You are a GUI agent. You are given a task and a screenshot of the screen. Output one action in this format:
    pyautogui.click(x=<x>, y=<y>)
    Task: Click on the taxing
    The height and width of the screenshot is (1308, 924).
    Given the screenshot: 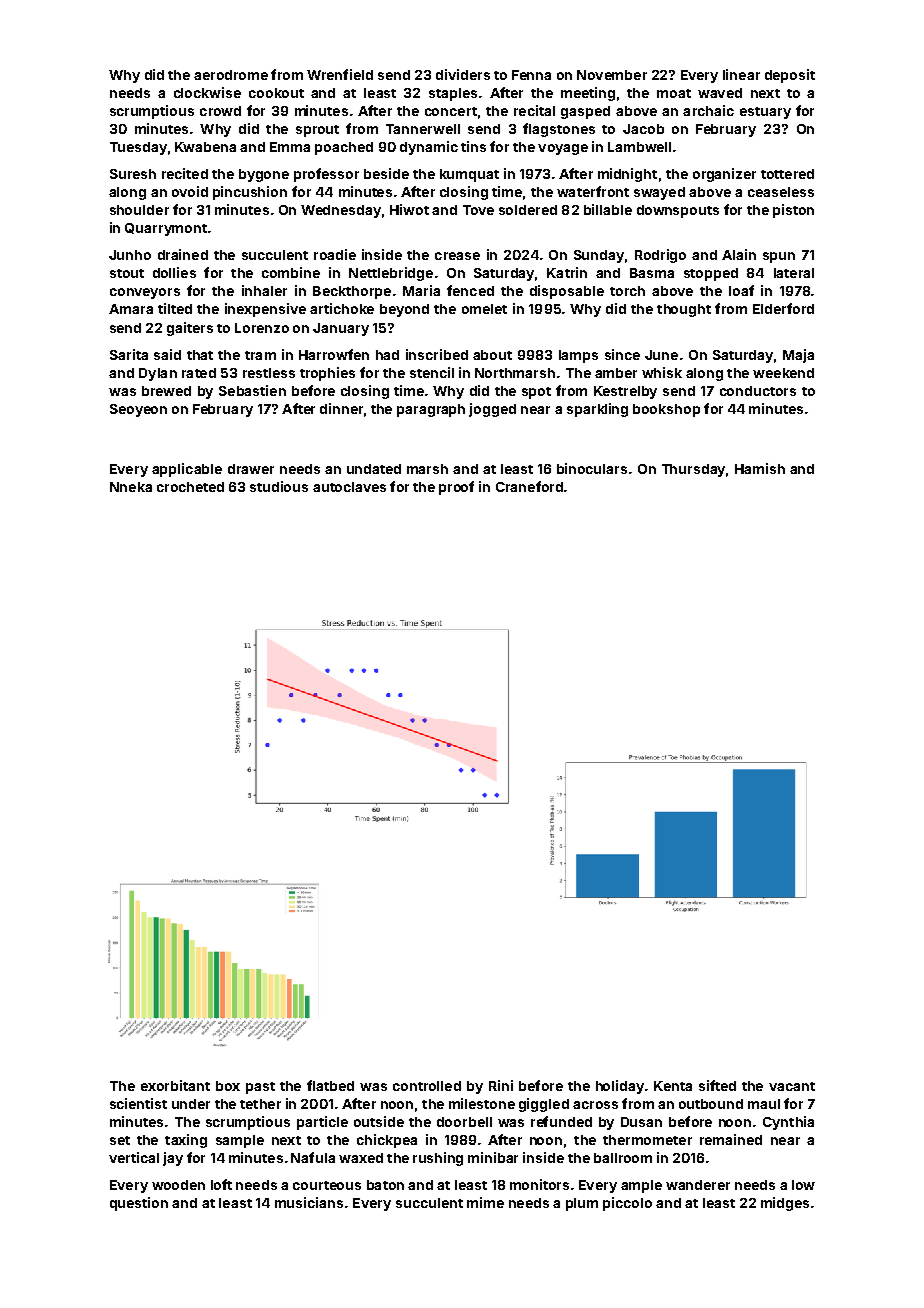 What is the action you would take?
    pyautogui.click(x=186, y=1141)
